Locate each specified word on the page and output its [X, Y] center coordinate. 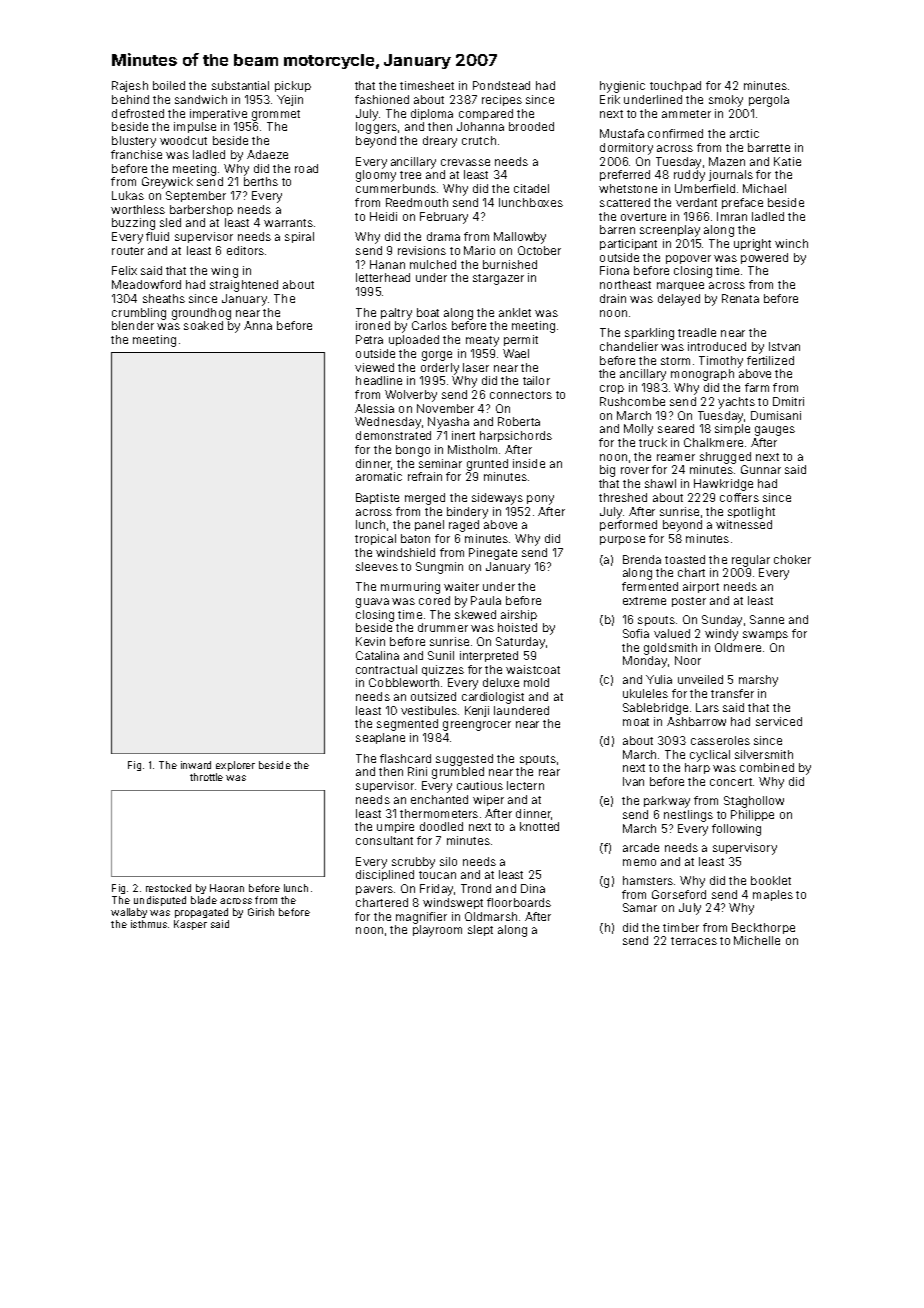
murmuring [410, 588]
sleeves [377, 566]
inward [196, 765]
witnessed [744, 524]
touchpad [675, 86]
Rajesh [130, 86]
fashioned [382, 99]
